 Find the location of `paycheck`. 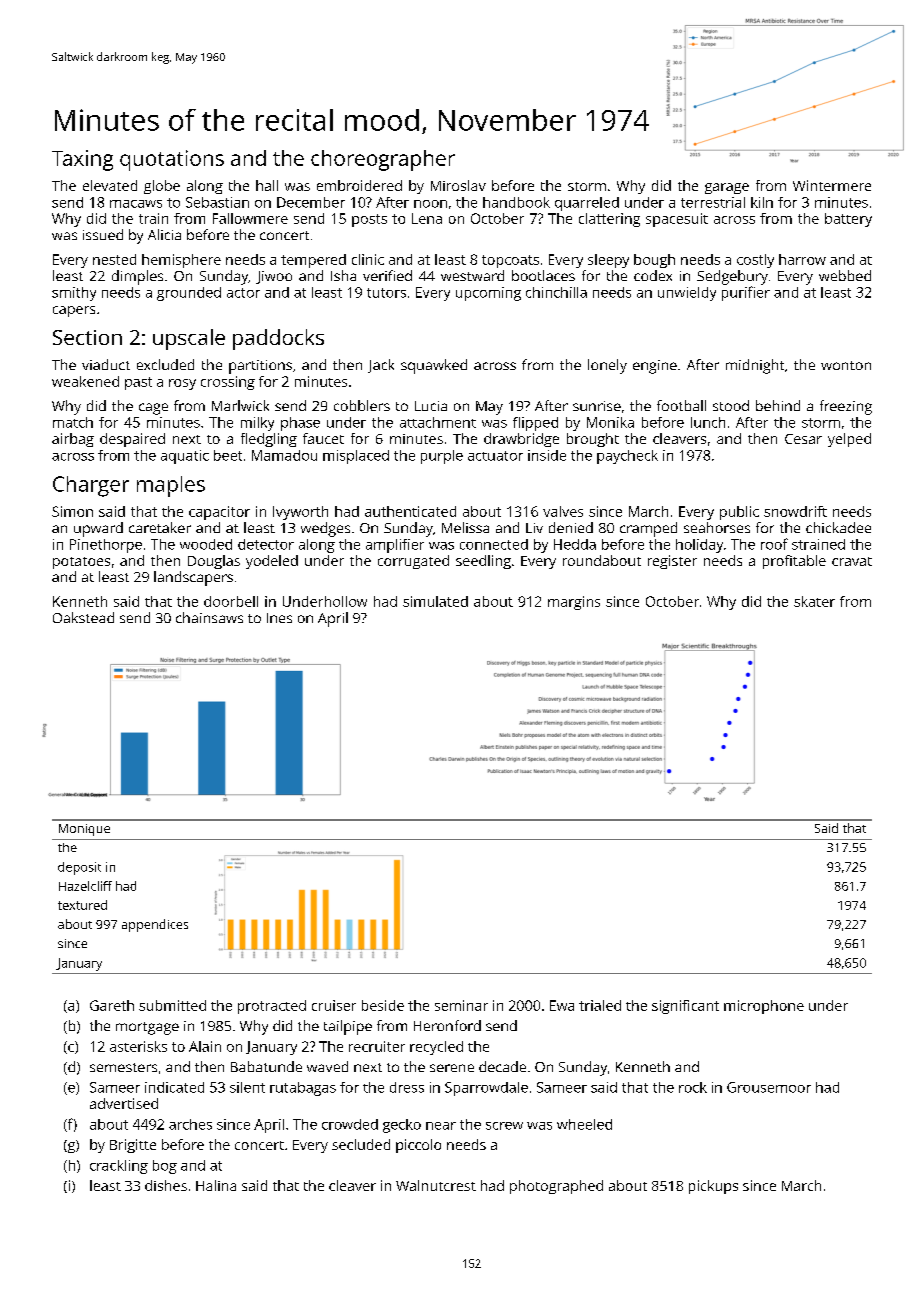

paycheck is located at coordinates (627, 457).
